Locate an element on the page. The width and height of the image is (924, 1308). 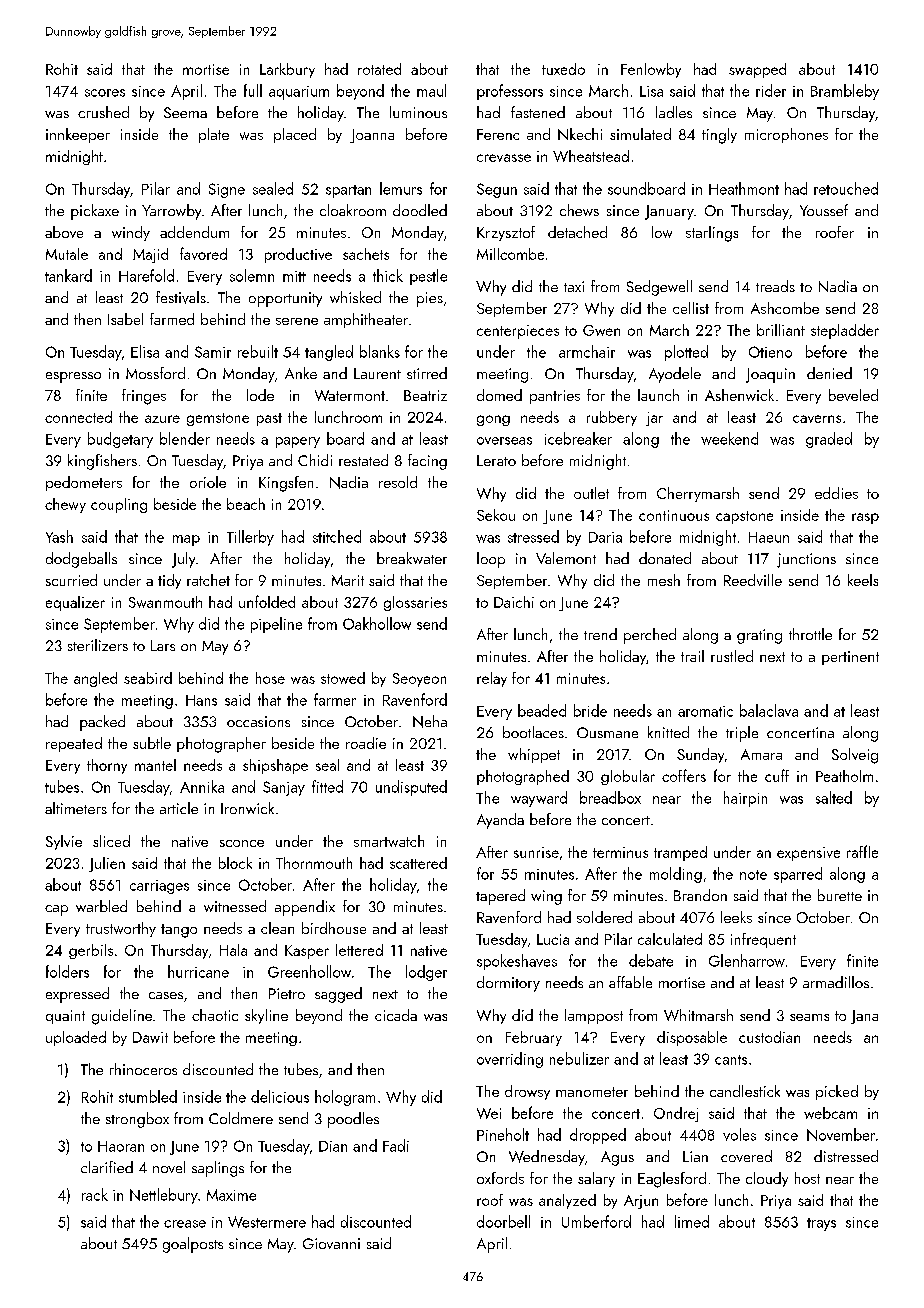
glossaries is located at coordinates (415, 603).
